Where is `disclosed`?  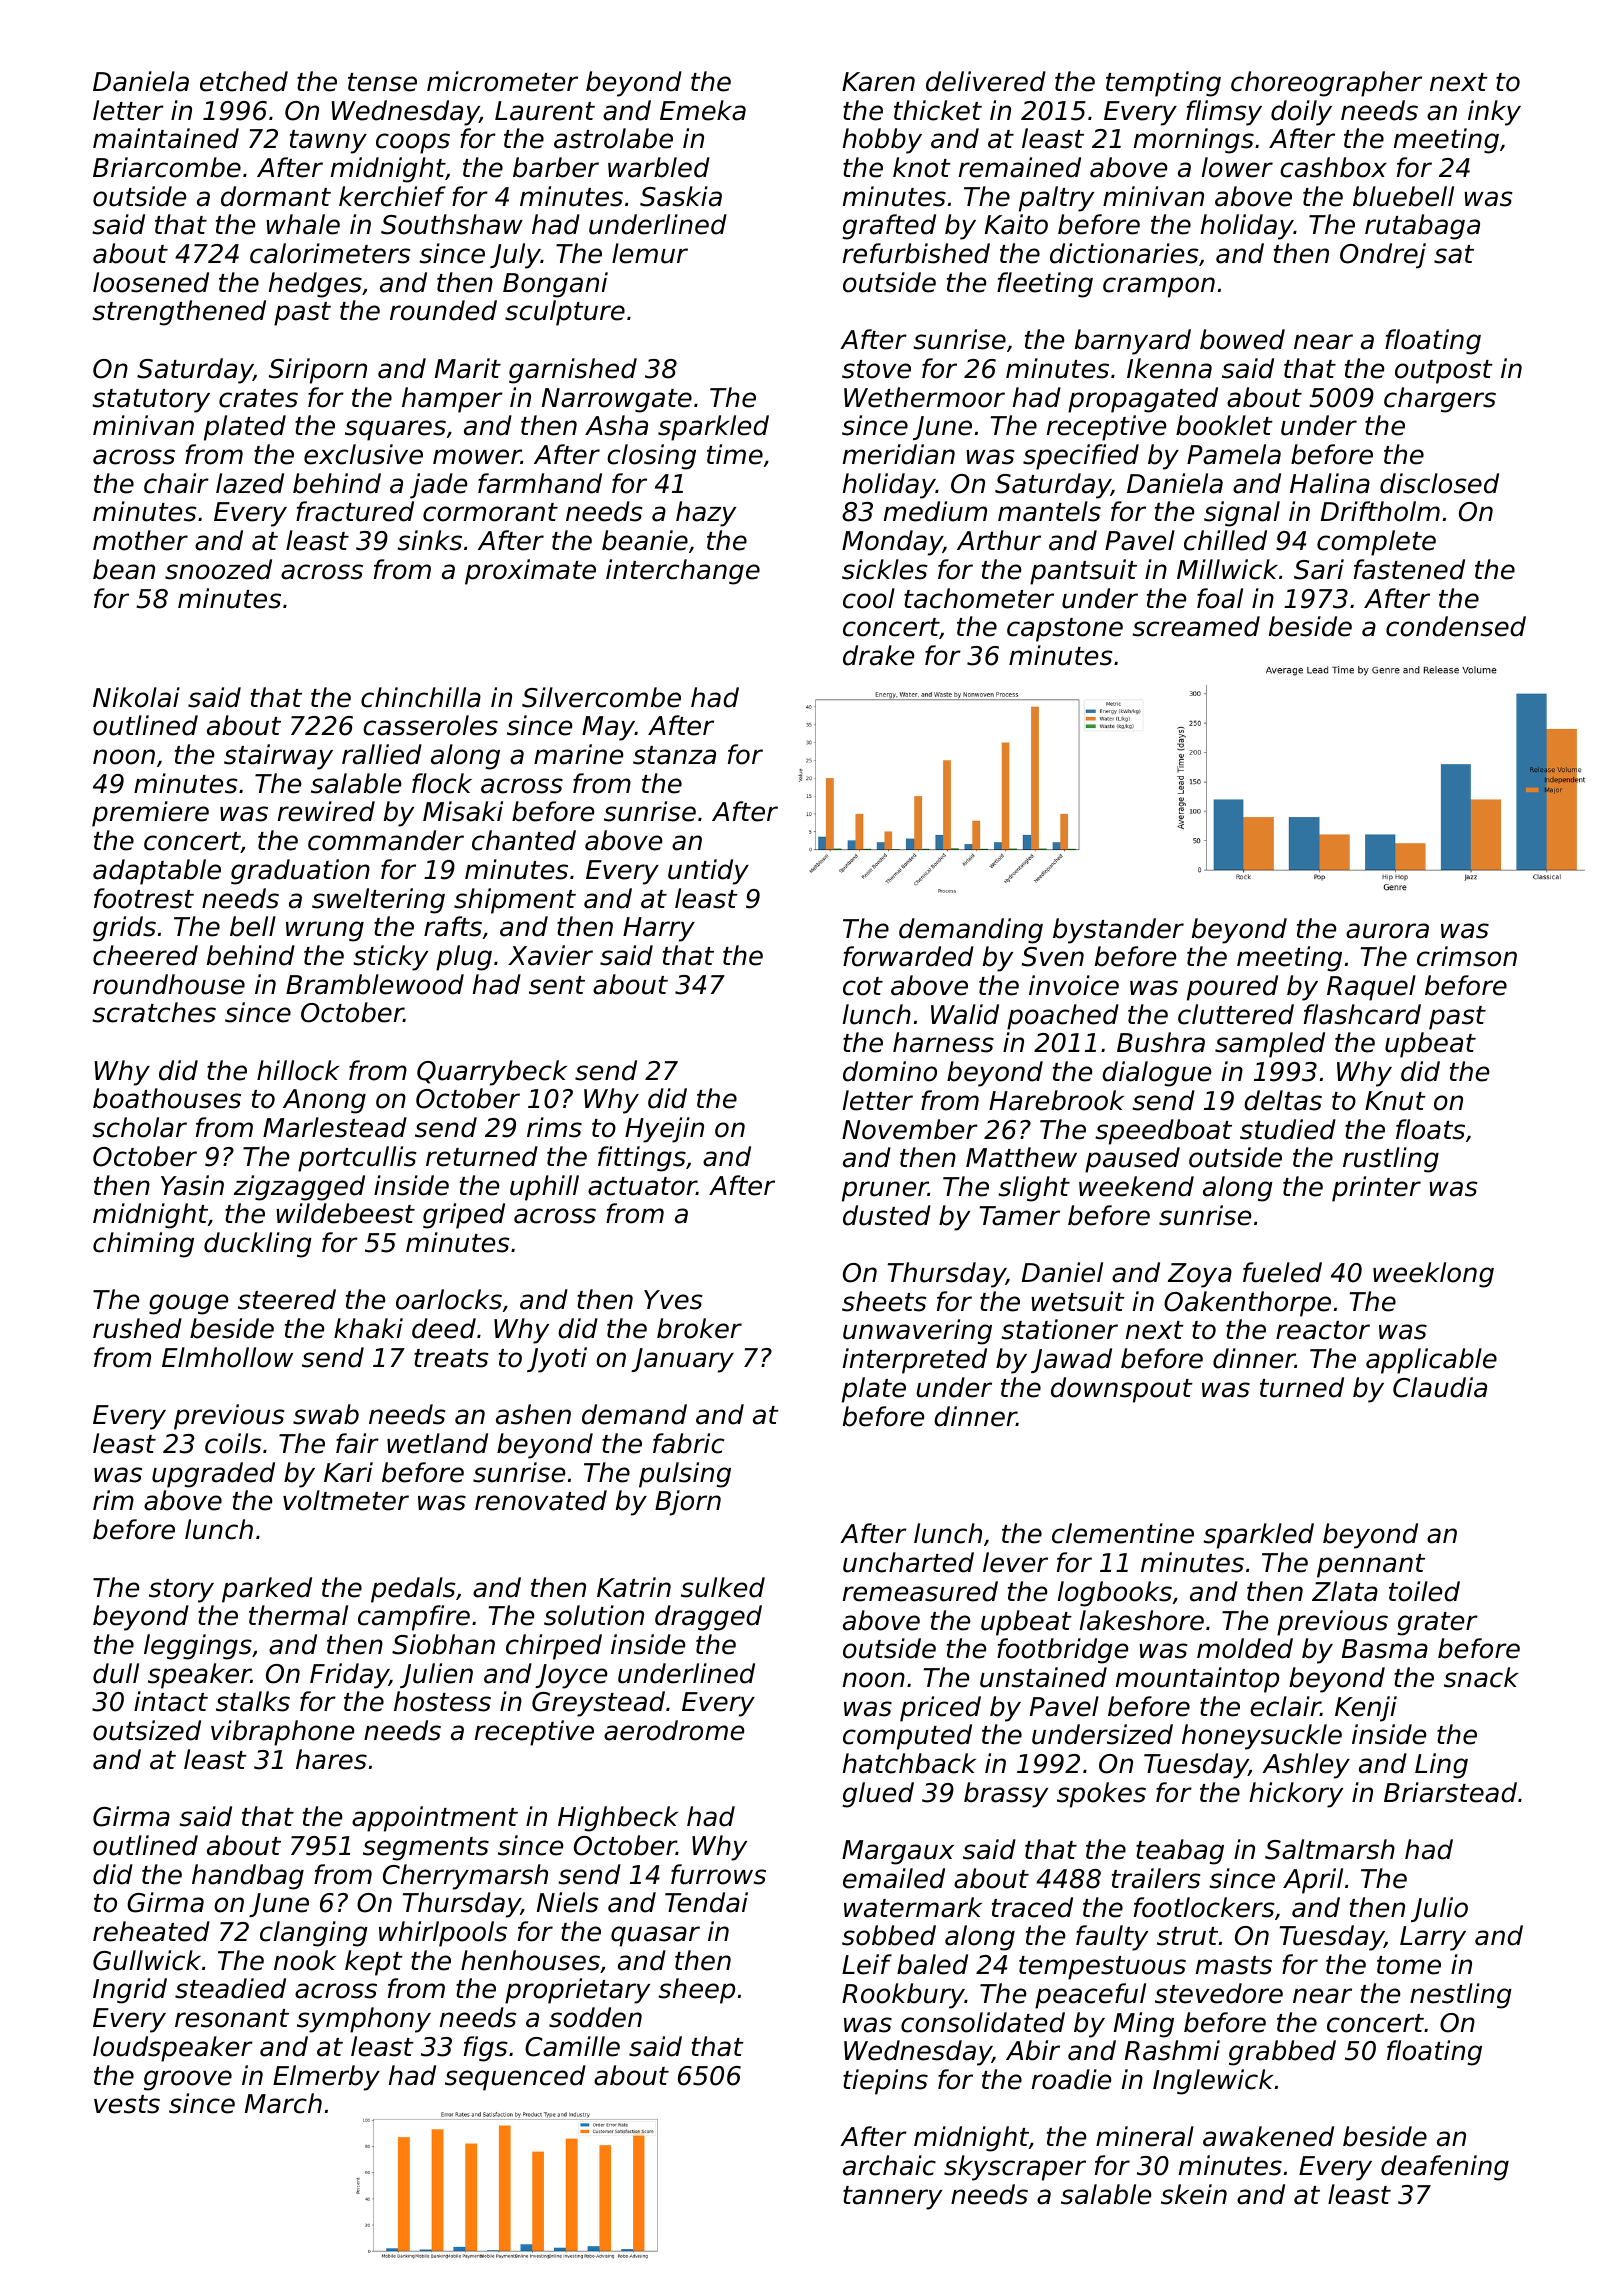 disclosed is located at coordinates (1439, 483).
